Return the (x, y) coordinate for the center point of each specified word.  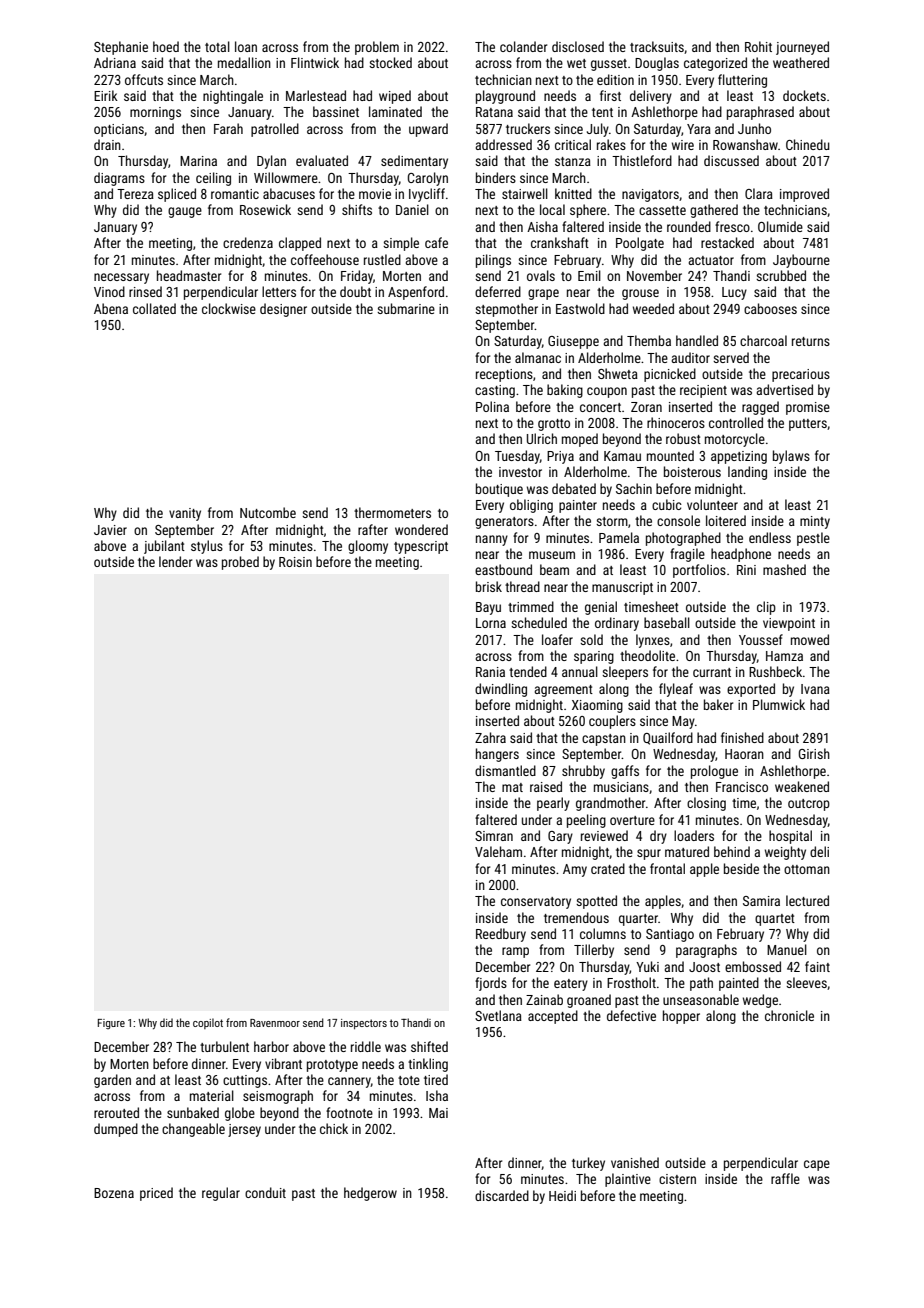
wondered (421, 529)
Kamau (622, 456)
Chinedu (808, 144)
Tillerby (594, 951)
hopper (681, 1017)
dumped (116, 1130)
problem (377, 48)
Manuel (787, 949)
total (217, 46)
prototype (332, 1066)
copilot (208, 1023)
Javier (110, 530)
